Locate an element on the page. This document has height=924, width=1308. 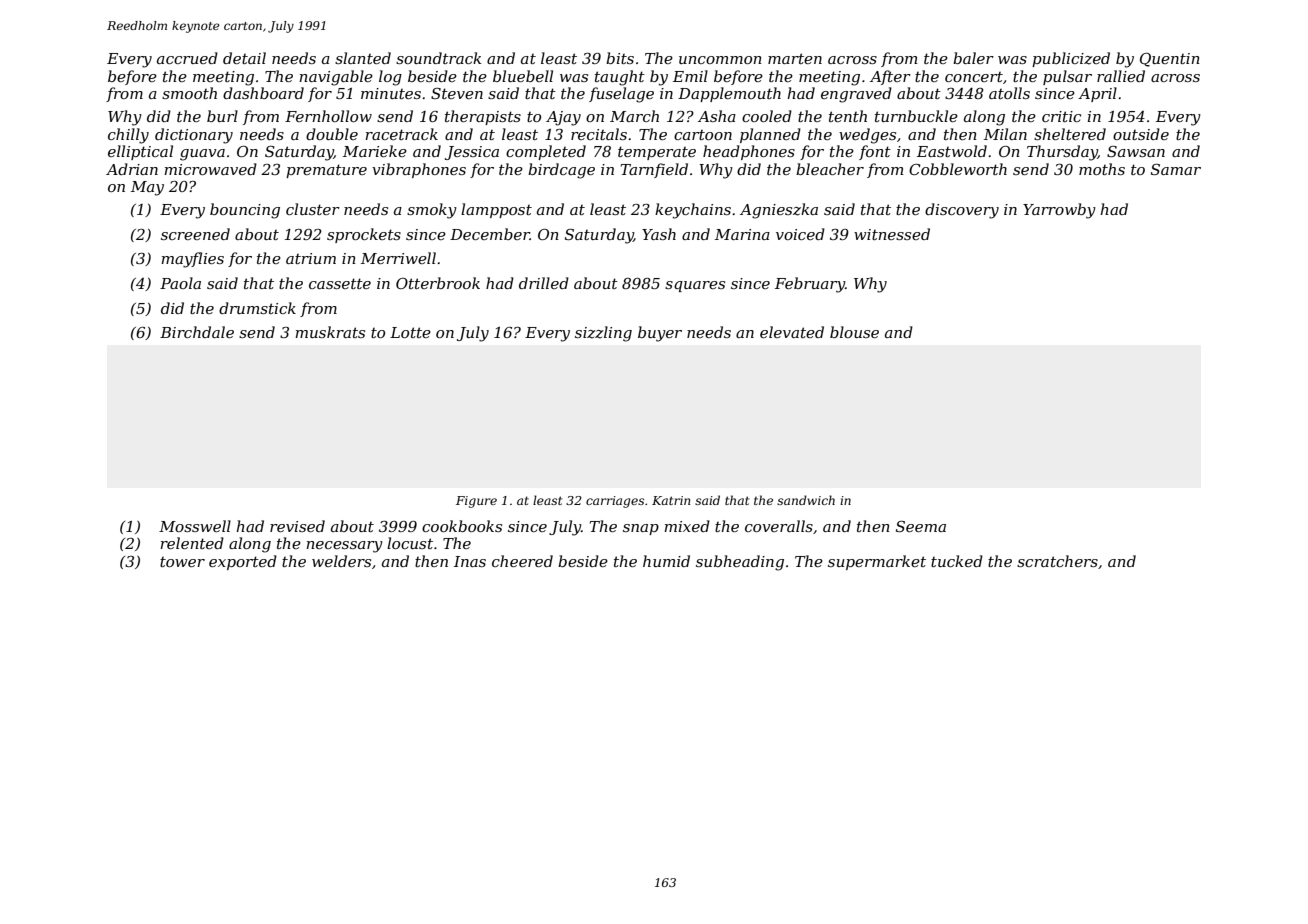
Birchdale is located at coordinates (197, 332).
